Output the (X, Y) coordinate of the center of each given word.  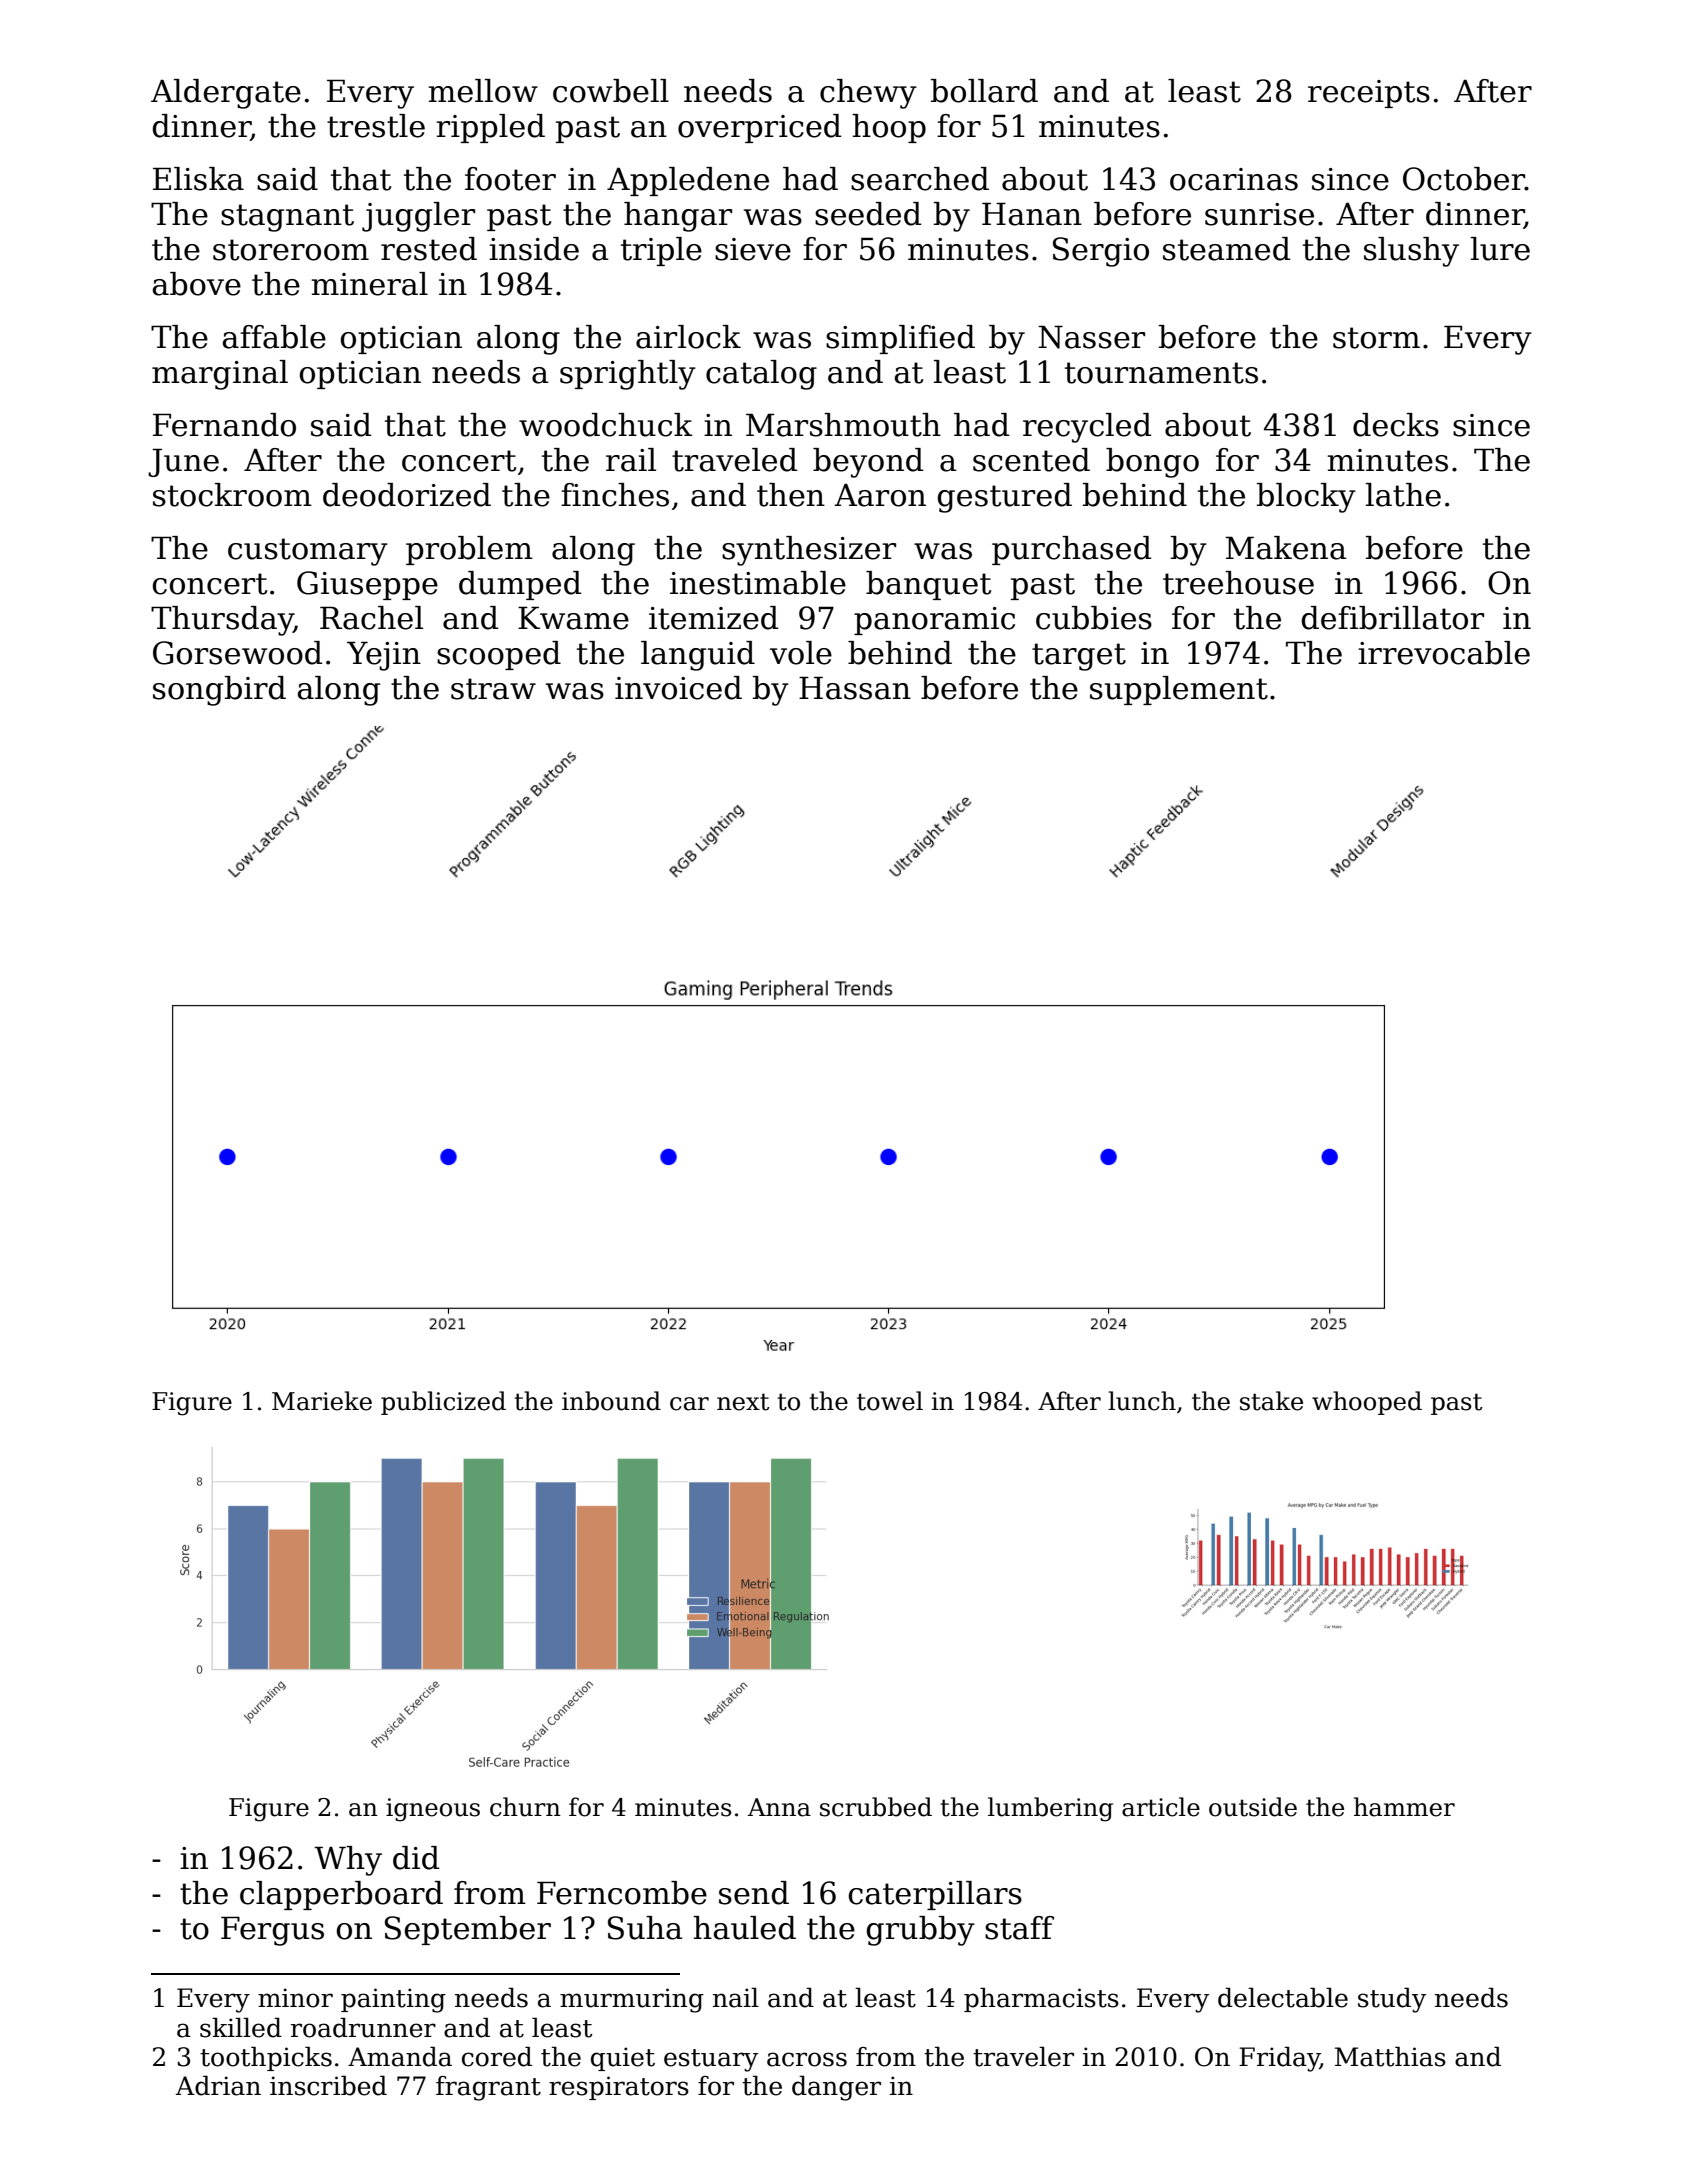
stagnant (287, 218)
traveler (1023, 2056)
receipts (1369, 94)
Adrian (218, 2085)
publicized (443, 1403)
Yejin (384, 656)
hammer (1404, 1807)
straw (493, 689)
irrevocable (1444, 653)
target (1079, 657)
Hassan (855, 688)
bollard (984, 91)
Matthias (1390, 2056)
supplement (1179, 690)
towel (890, 1401)
